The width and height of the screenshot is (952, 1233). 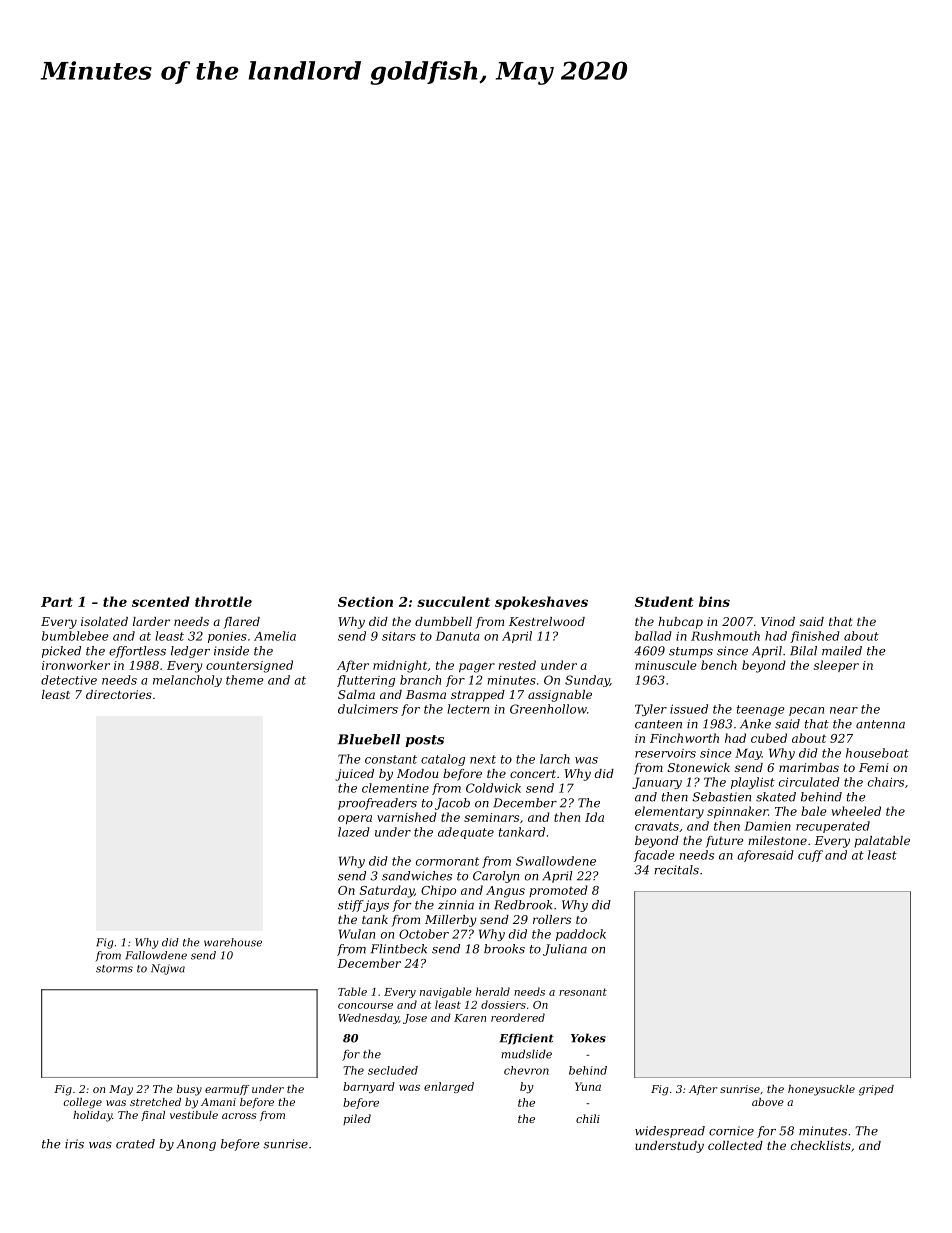 What do you see at coordinates (664, 601) in the screenshot?
I see `Student` at bounding box center [664, 601].
